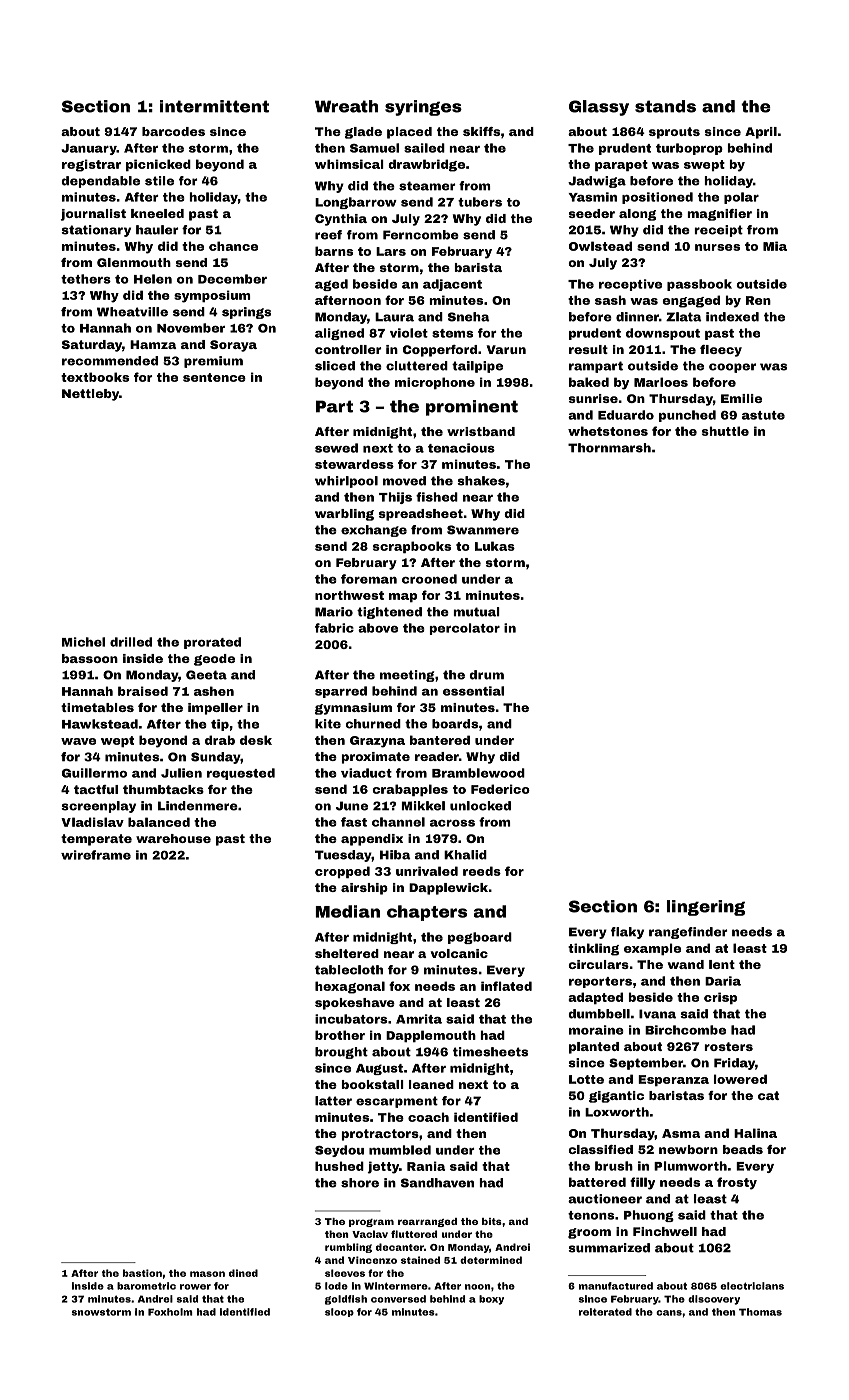  What do you see at coordinates (206, 675) in the screenshot?
I see `Geeta` at bounding box center [206, 675].
